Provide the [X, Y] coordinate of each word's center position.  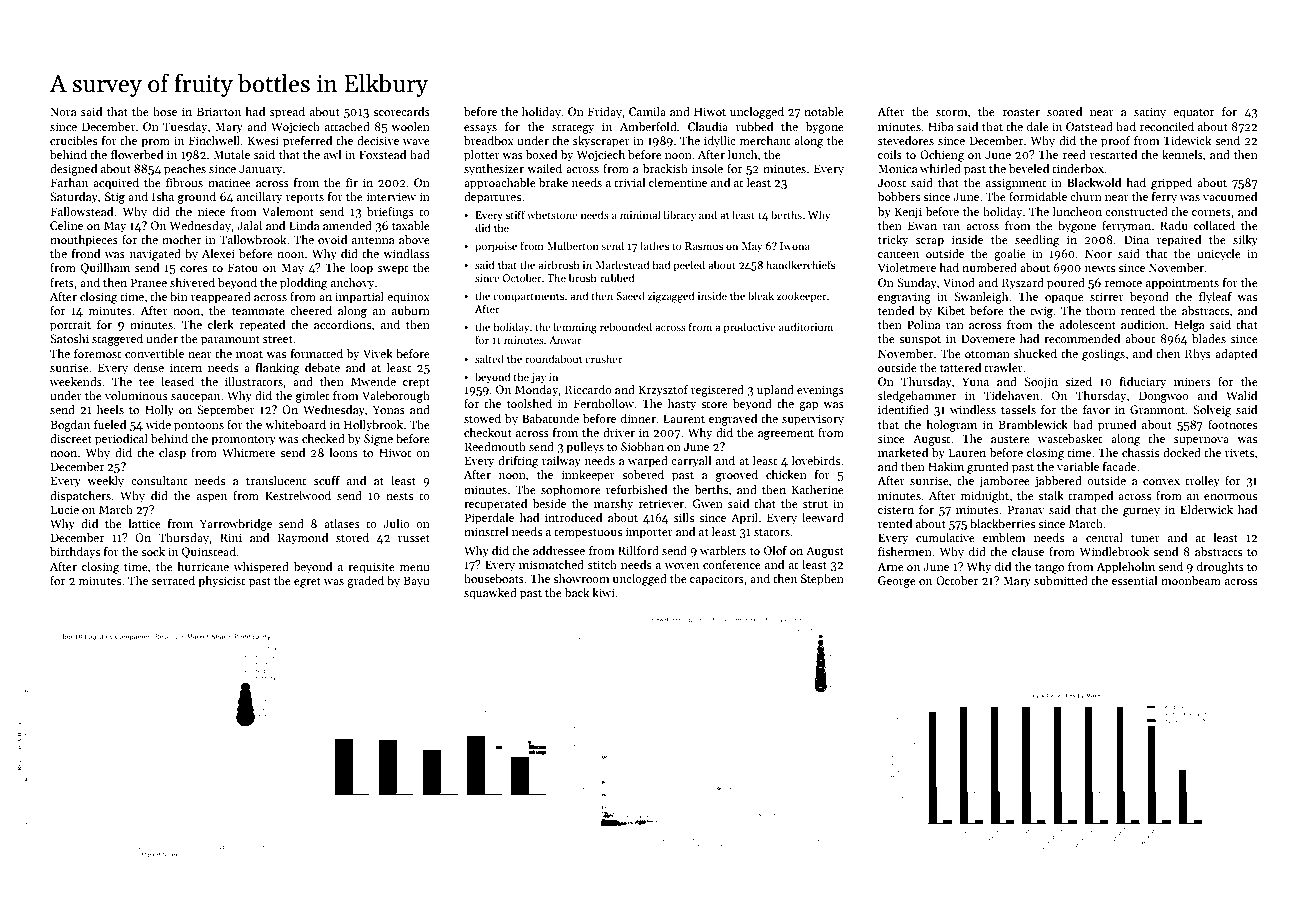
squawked [490, 594]
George [897, 582]
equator [1193, 114]
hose [165, 111]
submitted [1061, 580]
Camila [647, 111]
